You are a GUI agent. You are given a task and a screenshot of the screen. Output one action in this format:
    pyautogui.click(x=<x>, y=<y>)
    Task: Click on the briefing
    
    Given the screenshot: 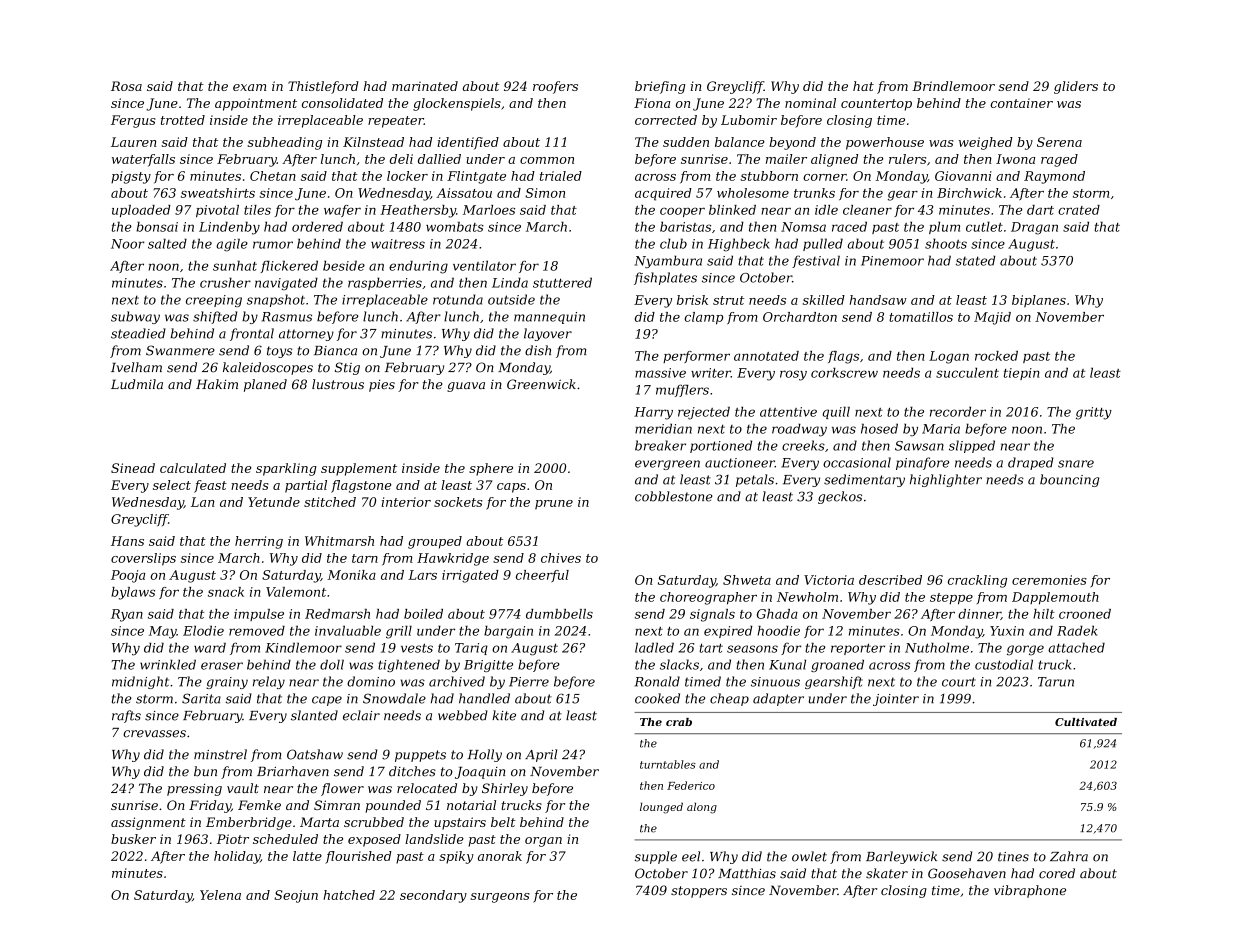 What is the action you would take?
    pyautogui.click(x=660, y=87)
